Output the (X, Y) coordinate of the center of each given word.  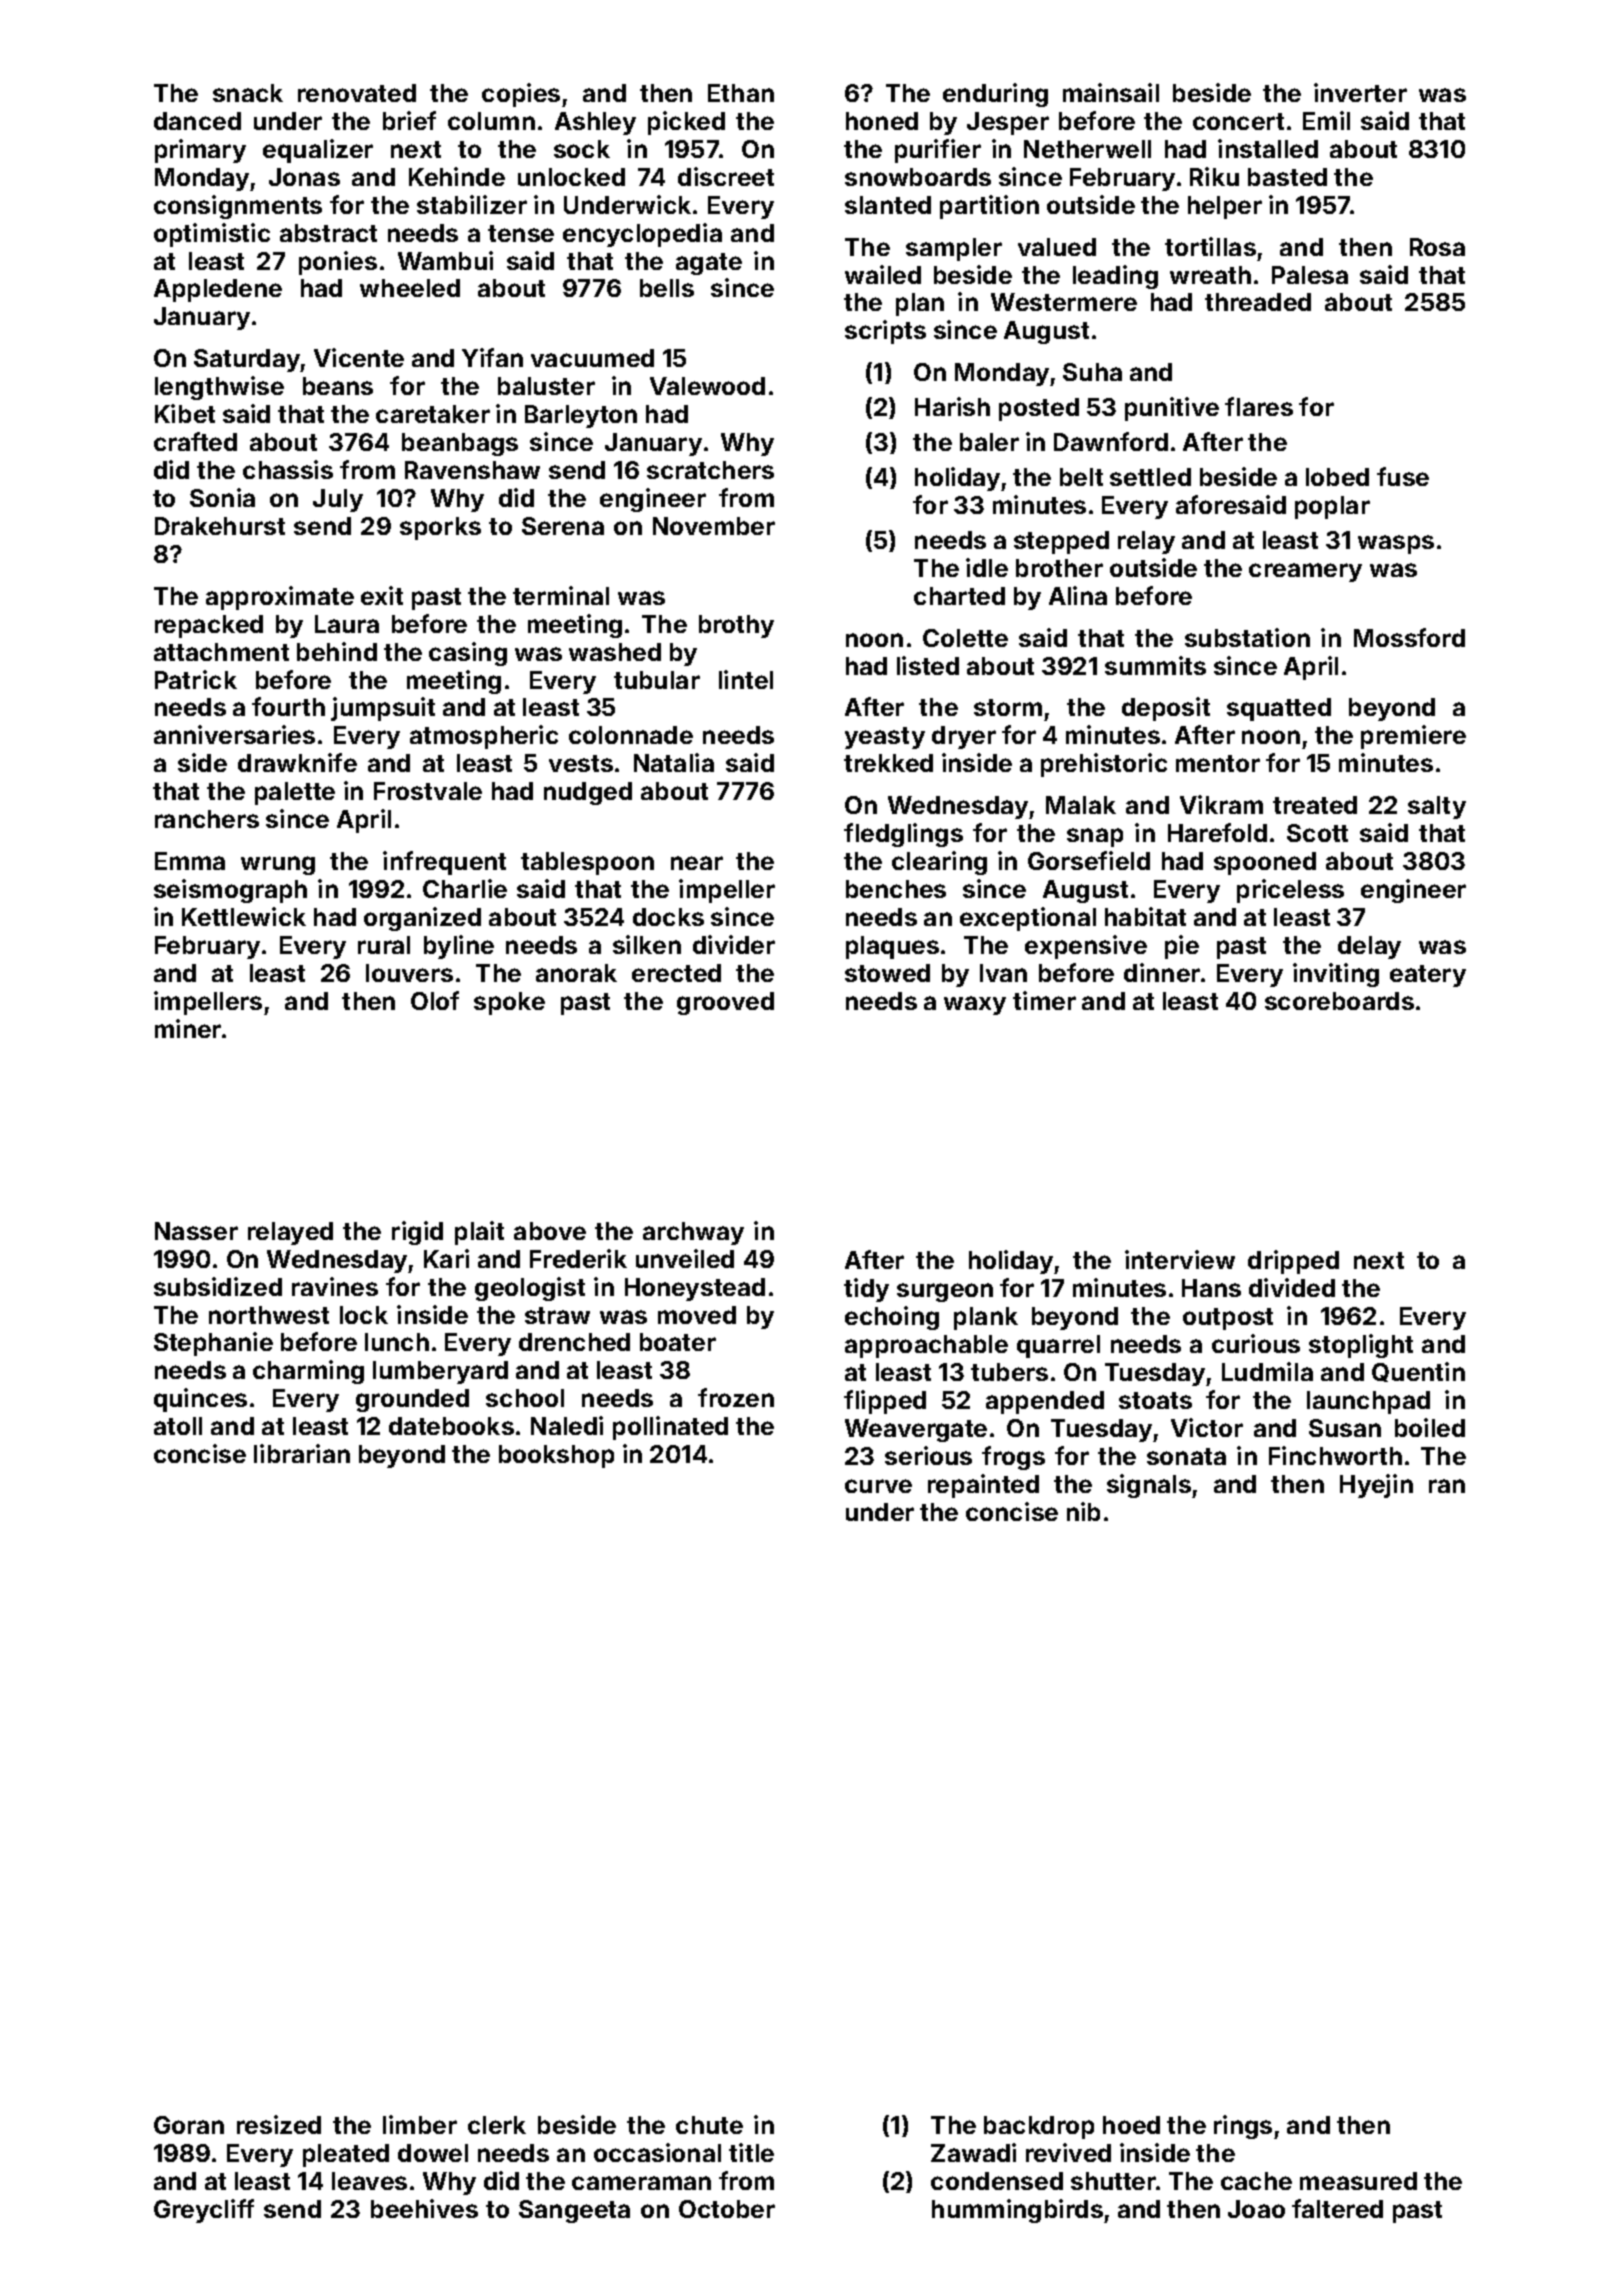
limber (420, 2124)
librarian (302, 1453)
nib (1083, 1511)
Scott (1317, 833)
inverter (1360, 92)
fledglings (903, 835)
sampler (954, 249)
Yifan (492, 357)
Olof (435, 1000)
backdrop (1039, 2127)
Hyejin (1376, 1486)
